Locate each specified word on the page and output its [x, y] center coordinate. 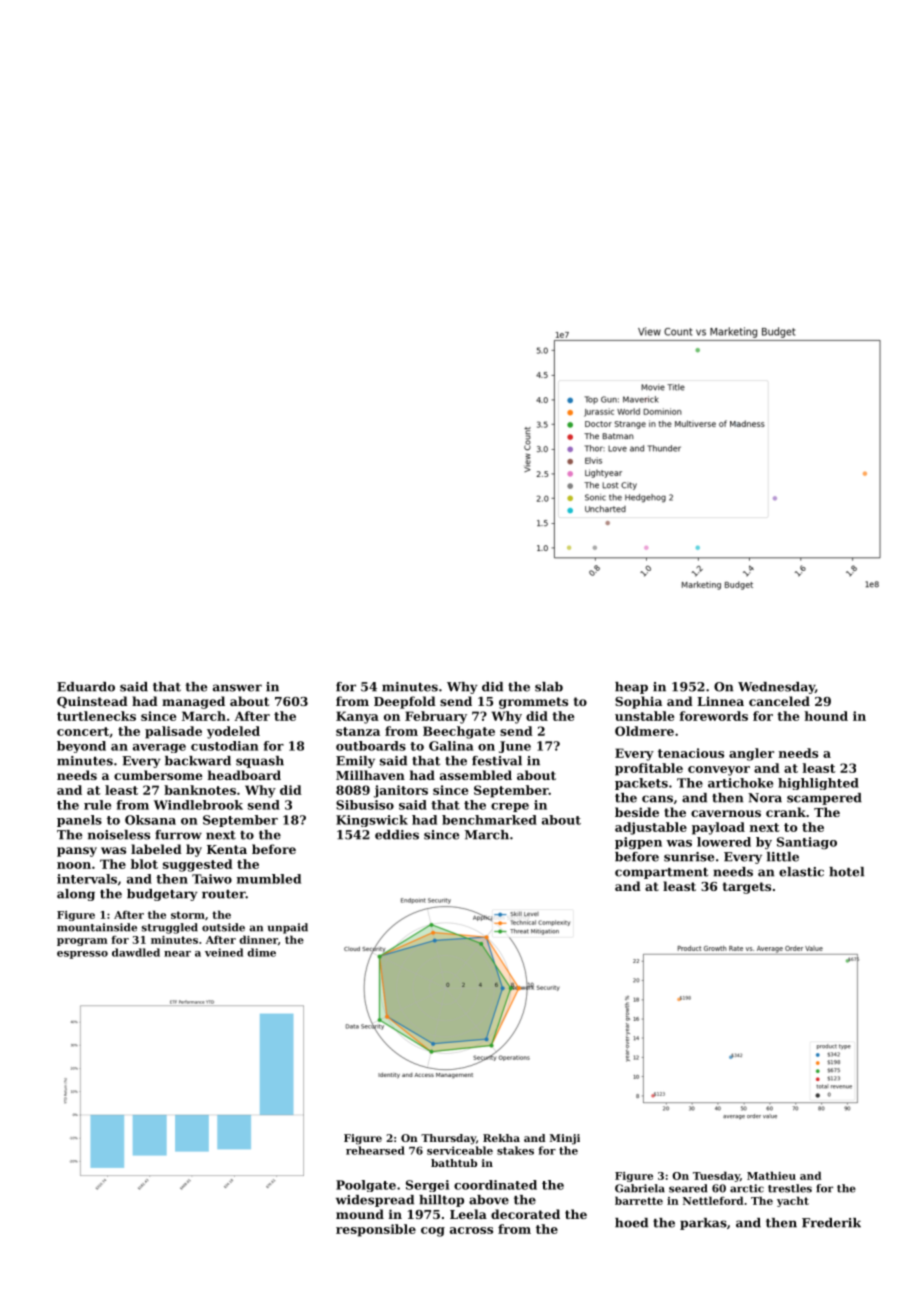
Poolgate [366, 1186]
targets [747, 888]
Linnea [720, 701]
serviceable [460, 1150]
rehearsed [375, 1150]
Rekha [501, 1138]
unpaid [288, 928]
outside [223, 927]
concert [83, 731]
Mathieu [771, 1175]
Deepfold [405, 702]
